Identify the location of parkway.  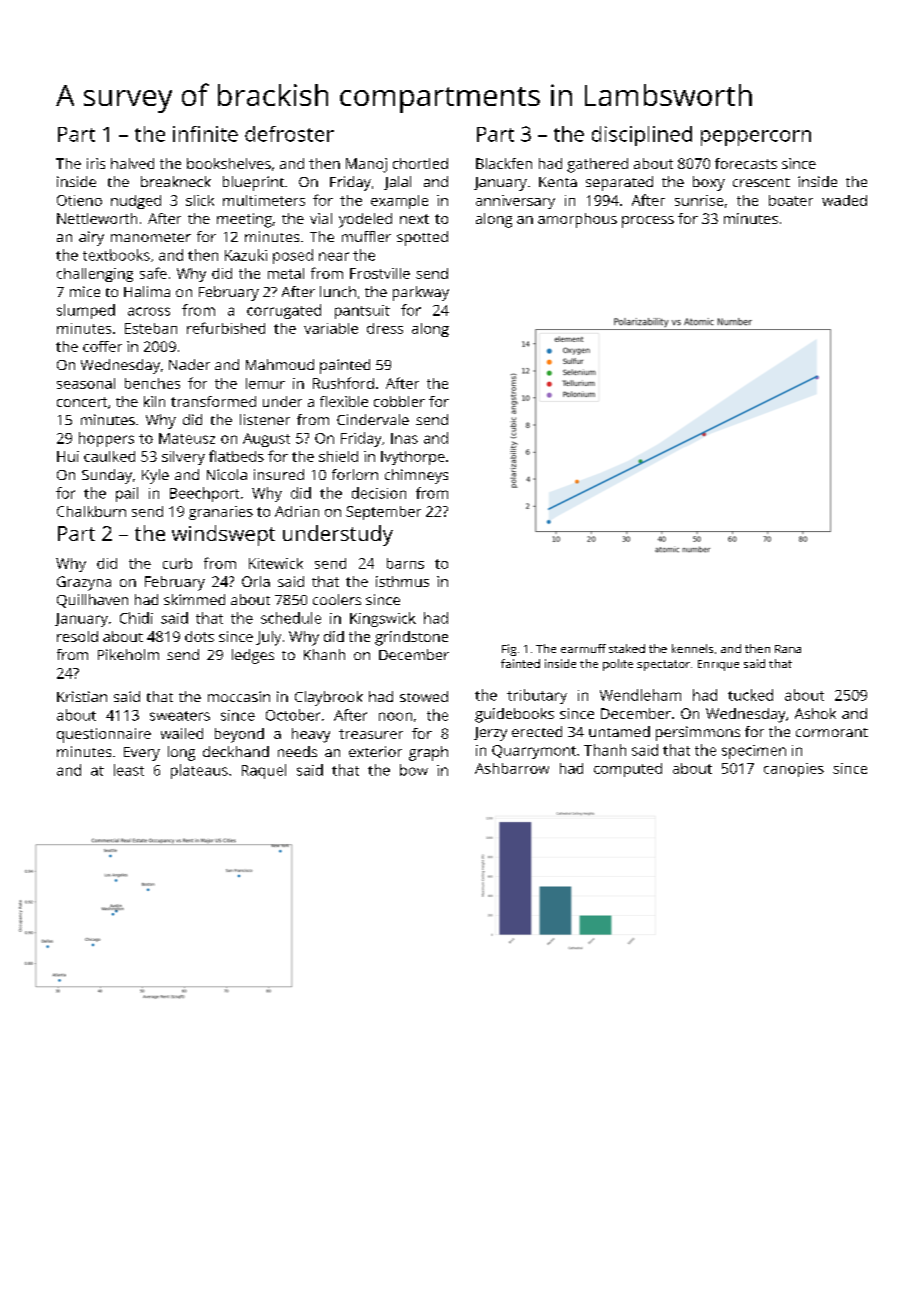
(421, 293).
